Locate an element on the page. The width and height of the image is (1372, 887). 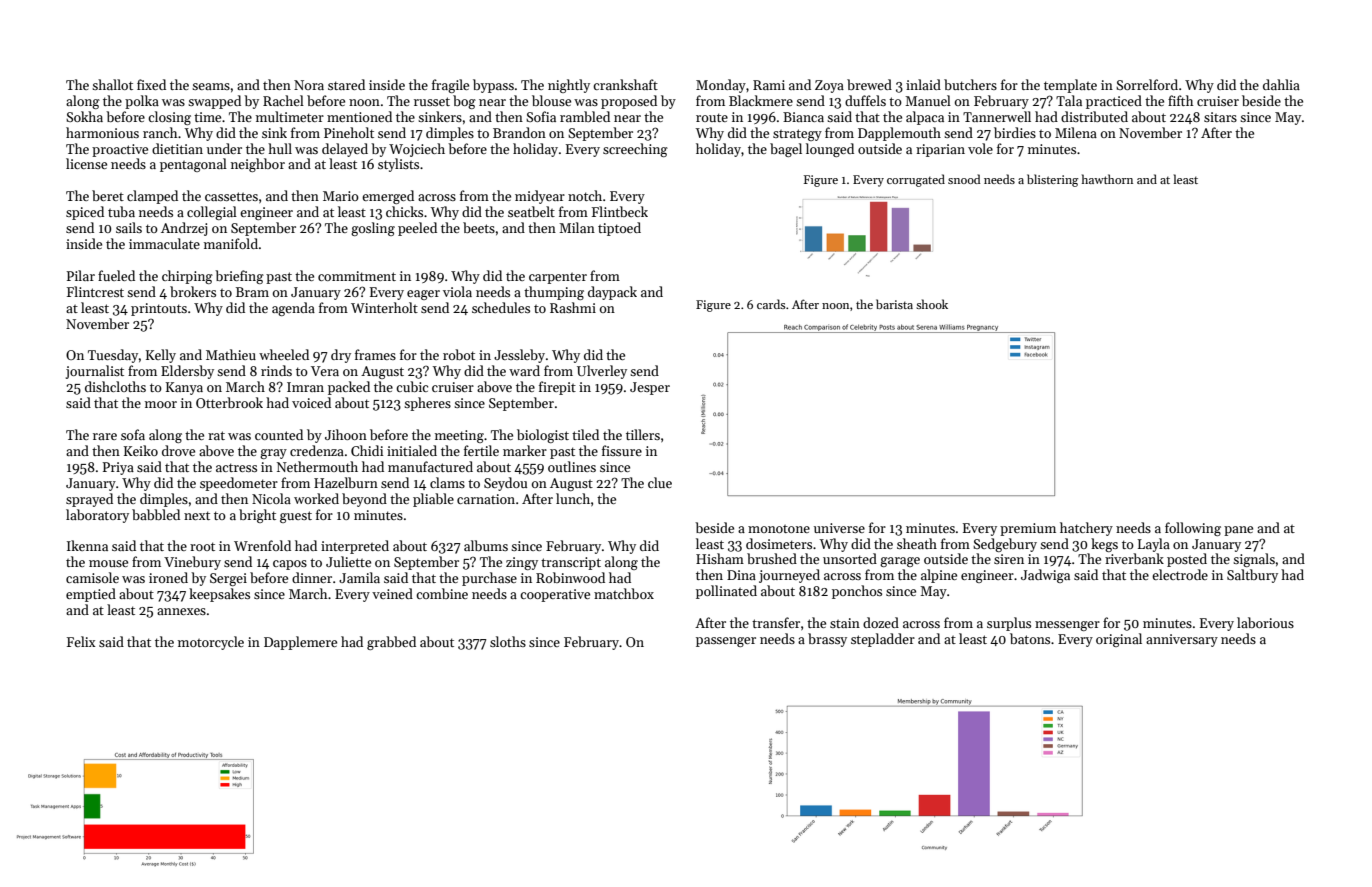
pane is located at coordinates (1238, 531).
